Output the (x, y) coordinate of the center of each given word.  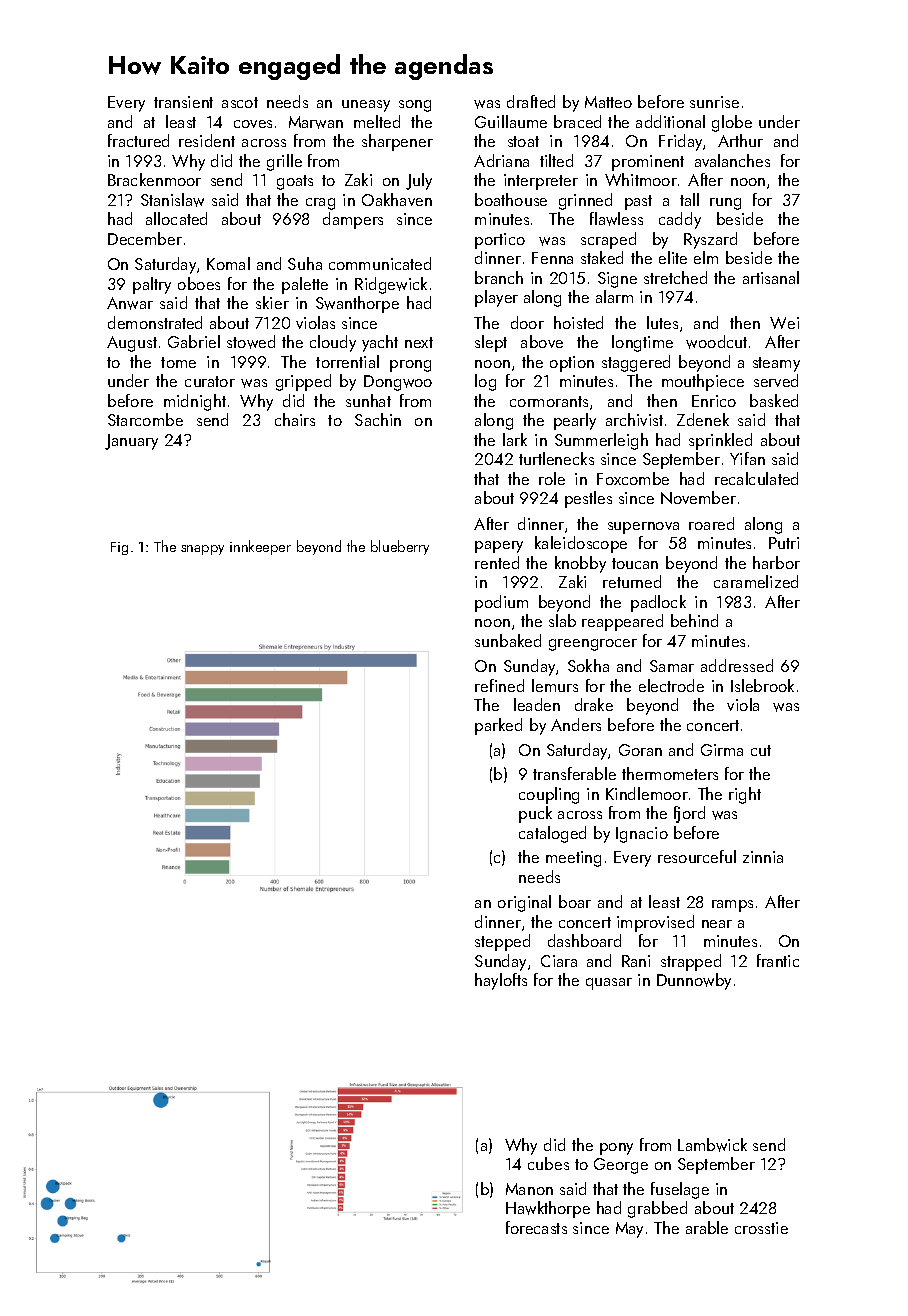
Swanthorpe (357, 304)
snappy (202, 550)
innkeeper (260, 547)
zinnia (763, 857)
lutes (662, 322)
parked (498, 726)
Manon (529, 1189)
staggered (636, 363)
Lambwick (712, 1145)
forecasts (536, 1227)
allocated (176, 218)
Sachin (378, 419)
